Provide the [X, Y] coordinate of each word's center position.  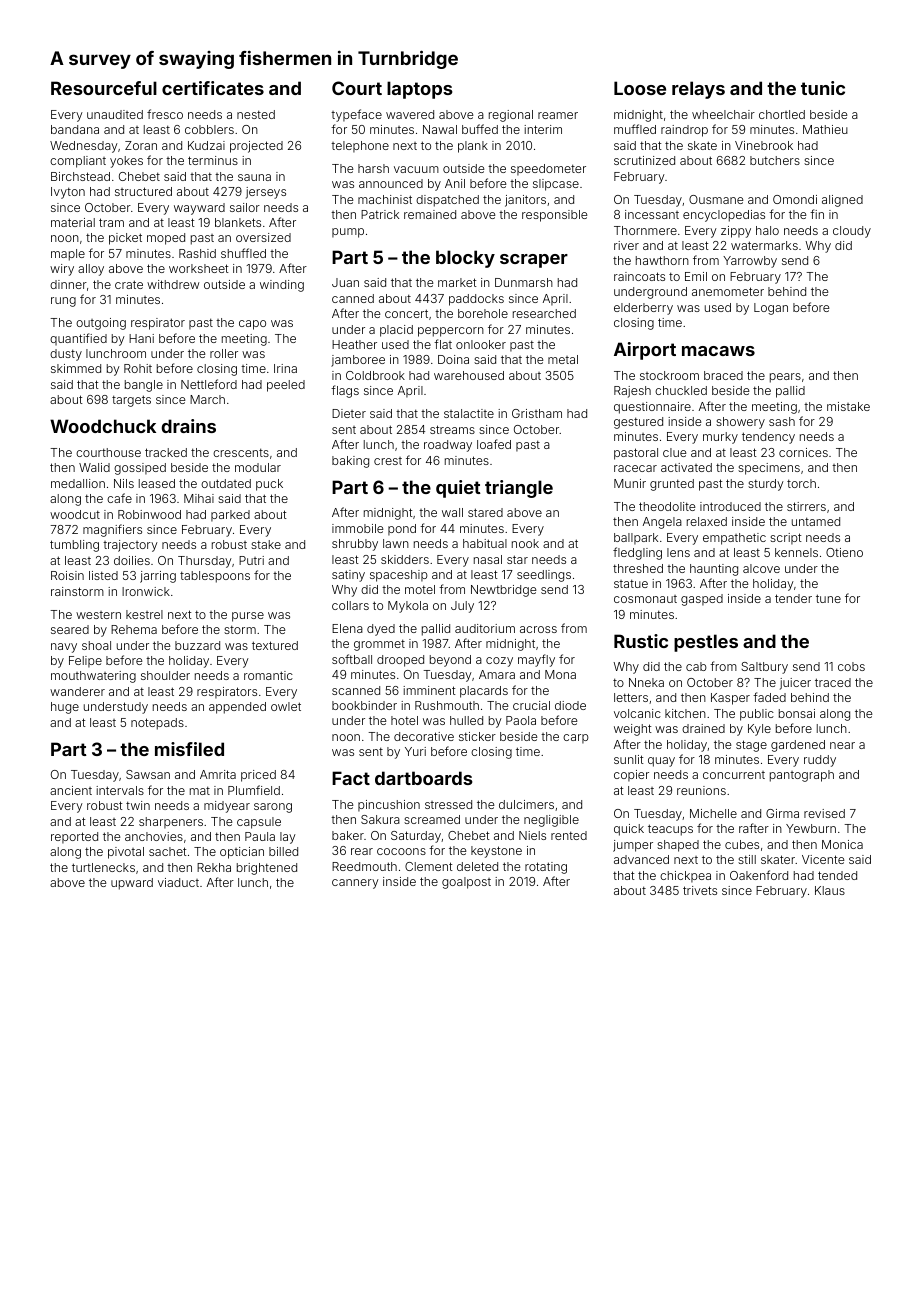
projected [256, 147]
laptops [420, 90]
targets [131, 401]
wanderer [77, 691]
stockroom [669, 375]
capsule [259, 823]
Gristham [537, 413]
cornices [803, 452]
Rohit [138, 368]
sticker [477, 736]
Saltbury [764, 668]
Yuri [415, 751]
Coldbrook [375, 375]
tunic [823, 88]
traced [833, 682]
